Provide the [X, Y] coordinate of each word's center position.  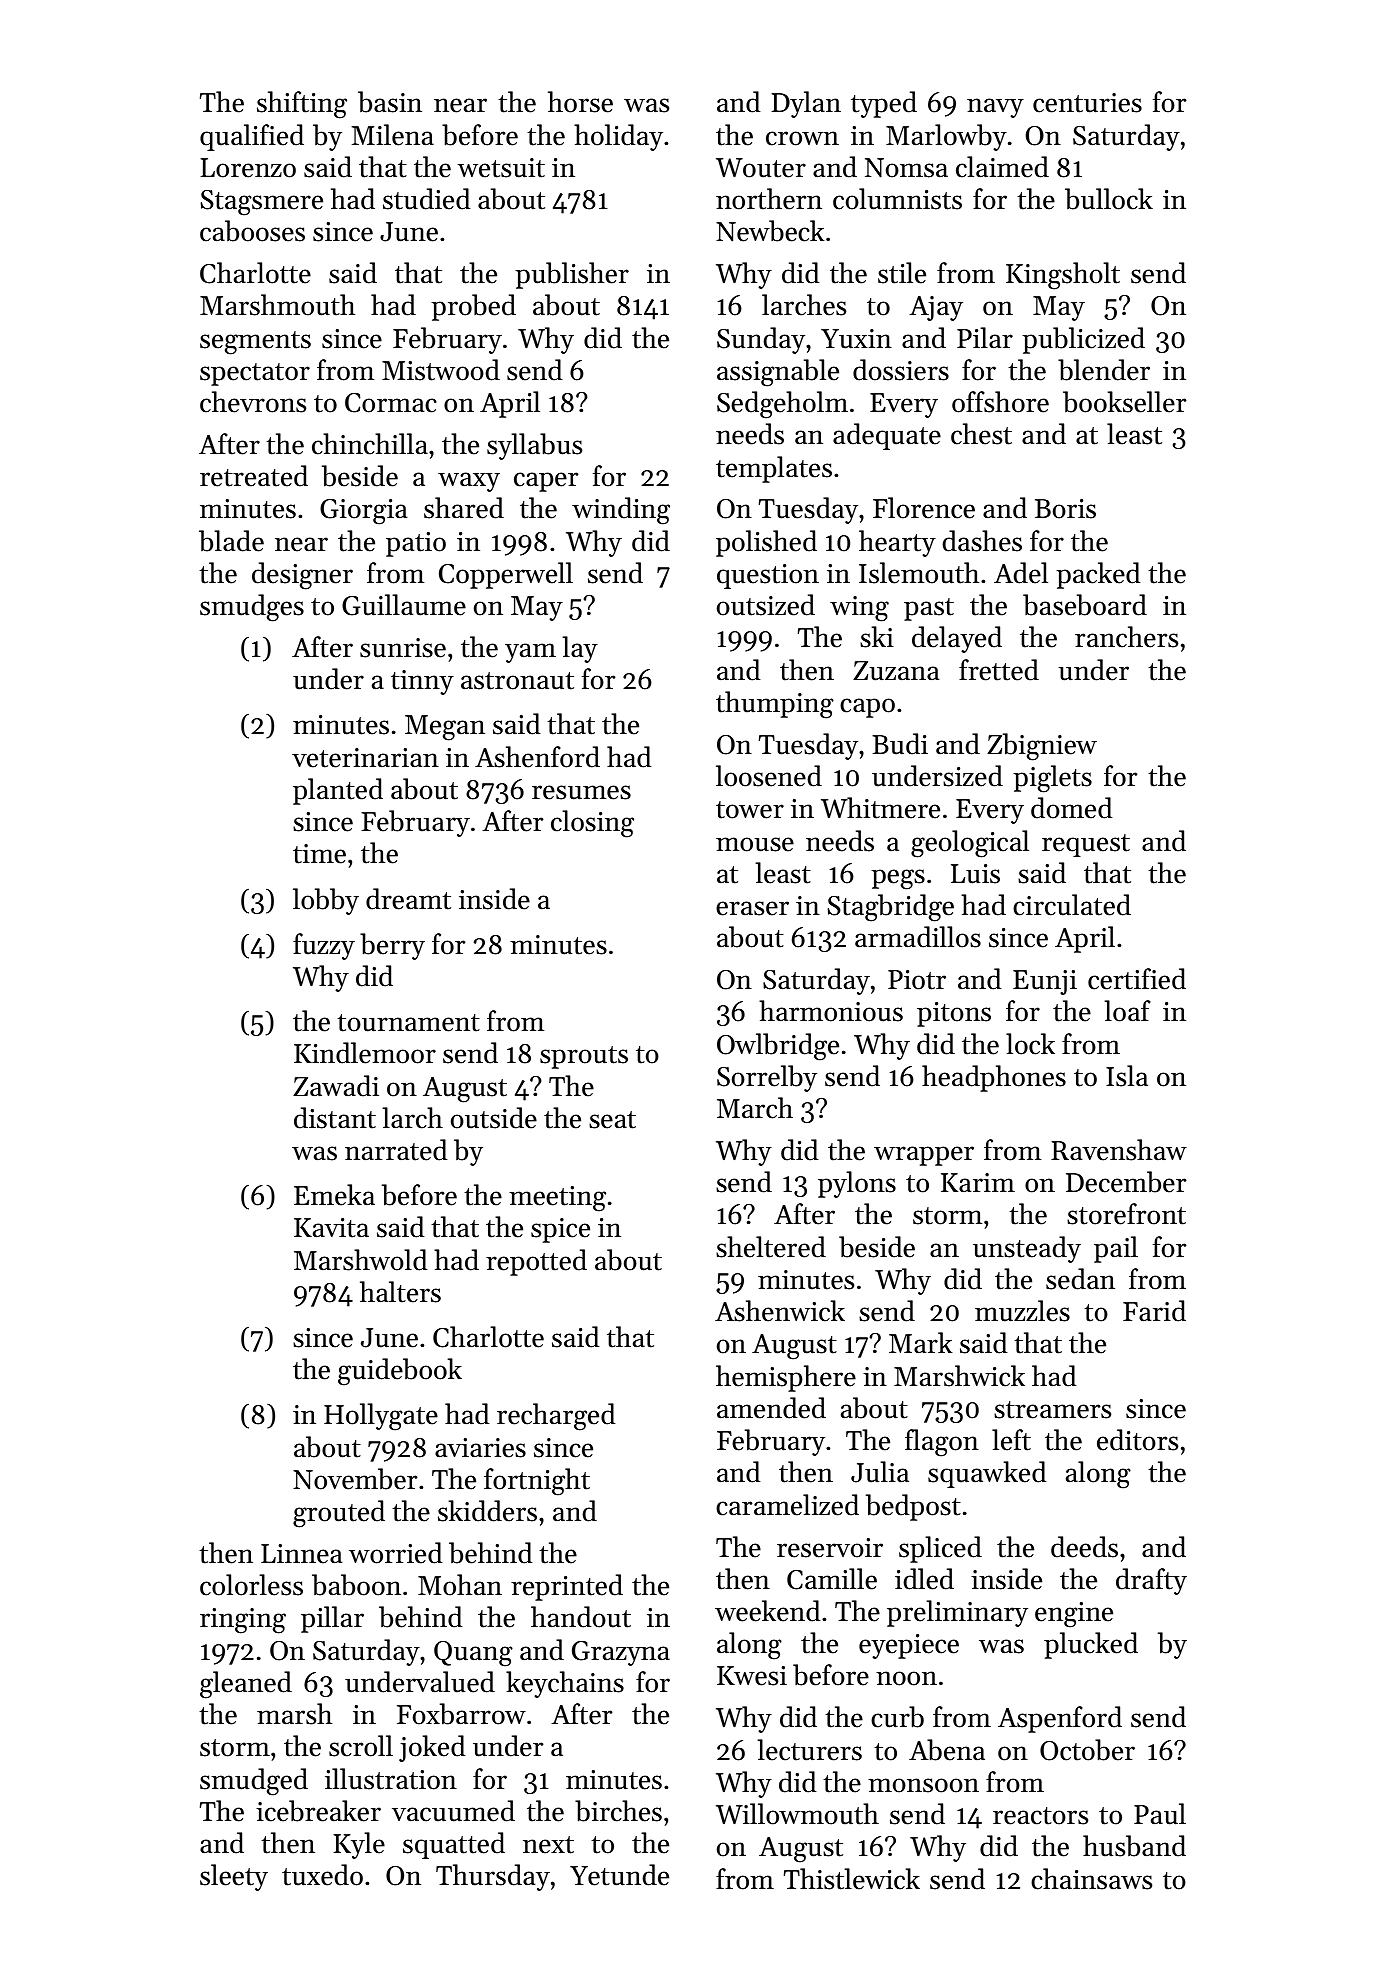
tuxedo [322, 1875]
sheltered [771, 1247]
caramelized [787, 1505]
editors [1137, 1440]
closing [592, 824]
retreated [254, 476]
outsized [766, 605]
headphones [994, 1078]
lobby [326, 901]
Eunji [1045, 982]
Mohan [460, 1585]
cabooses [252, 231]
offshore [1000, 402]
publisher [572, 275]
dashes [982, 541]
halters [400, 1292]
